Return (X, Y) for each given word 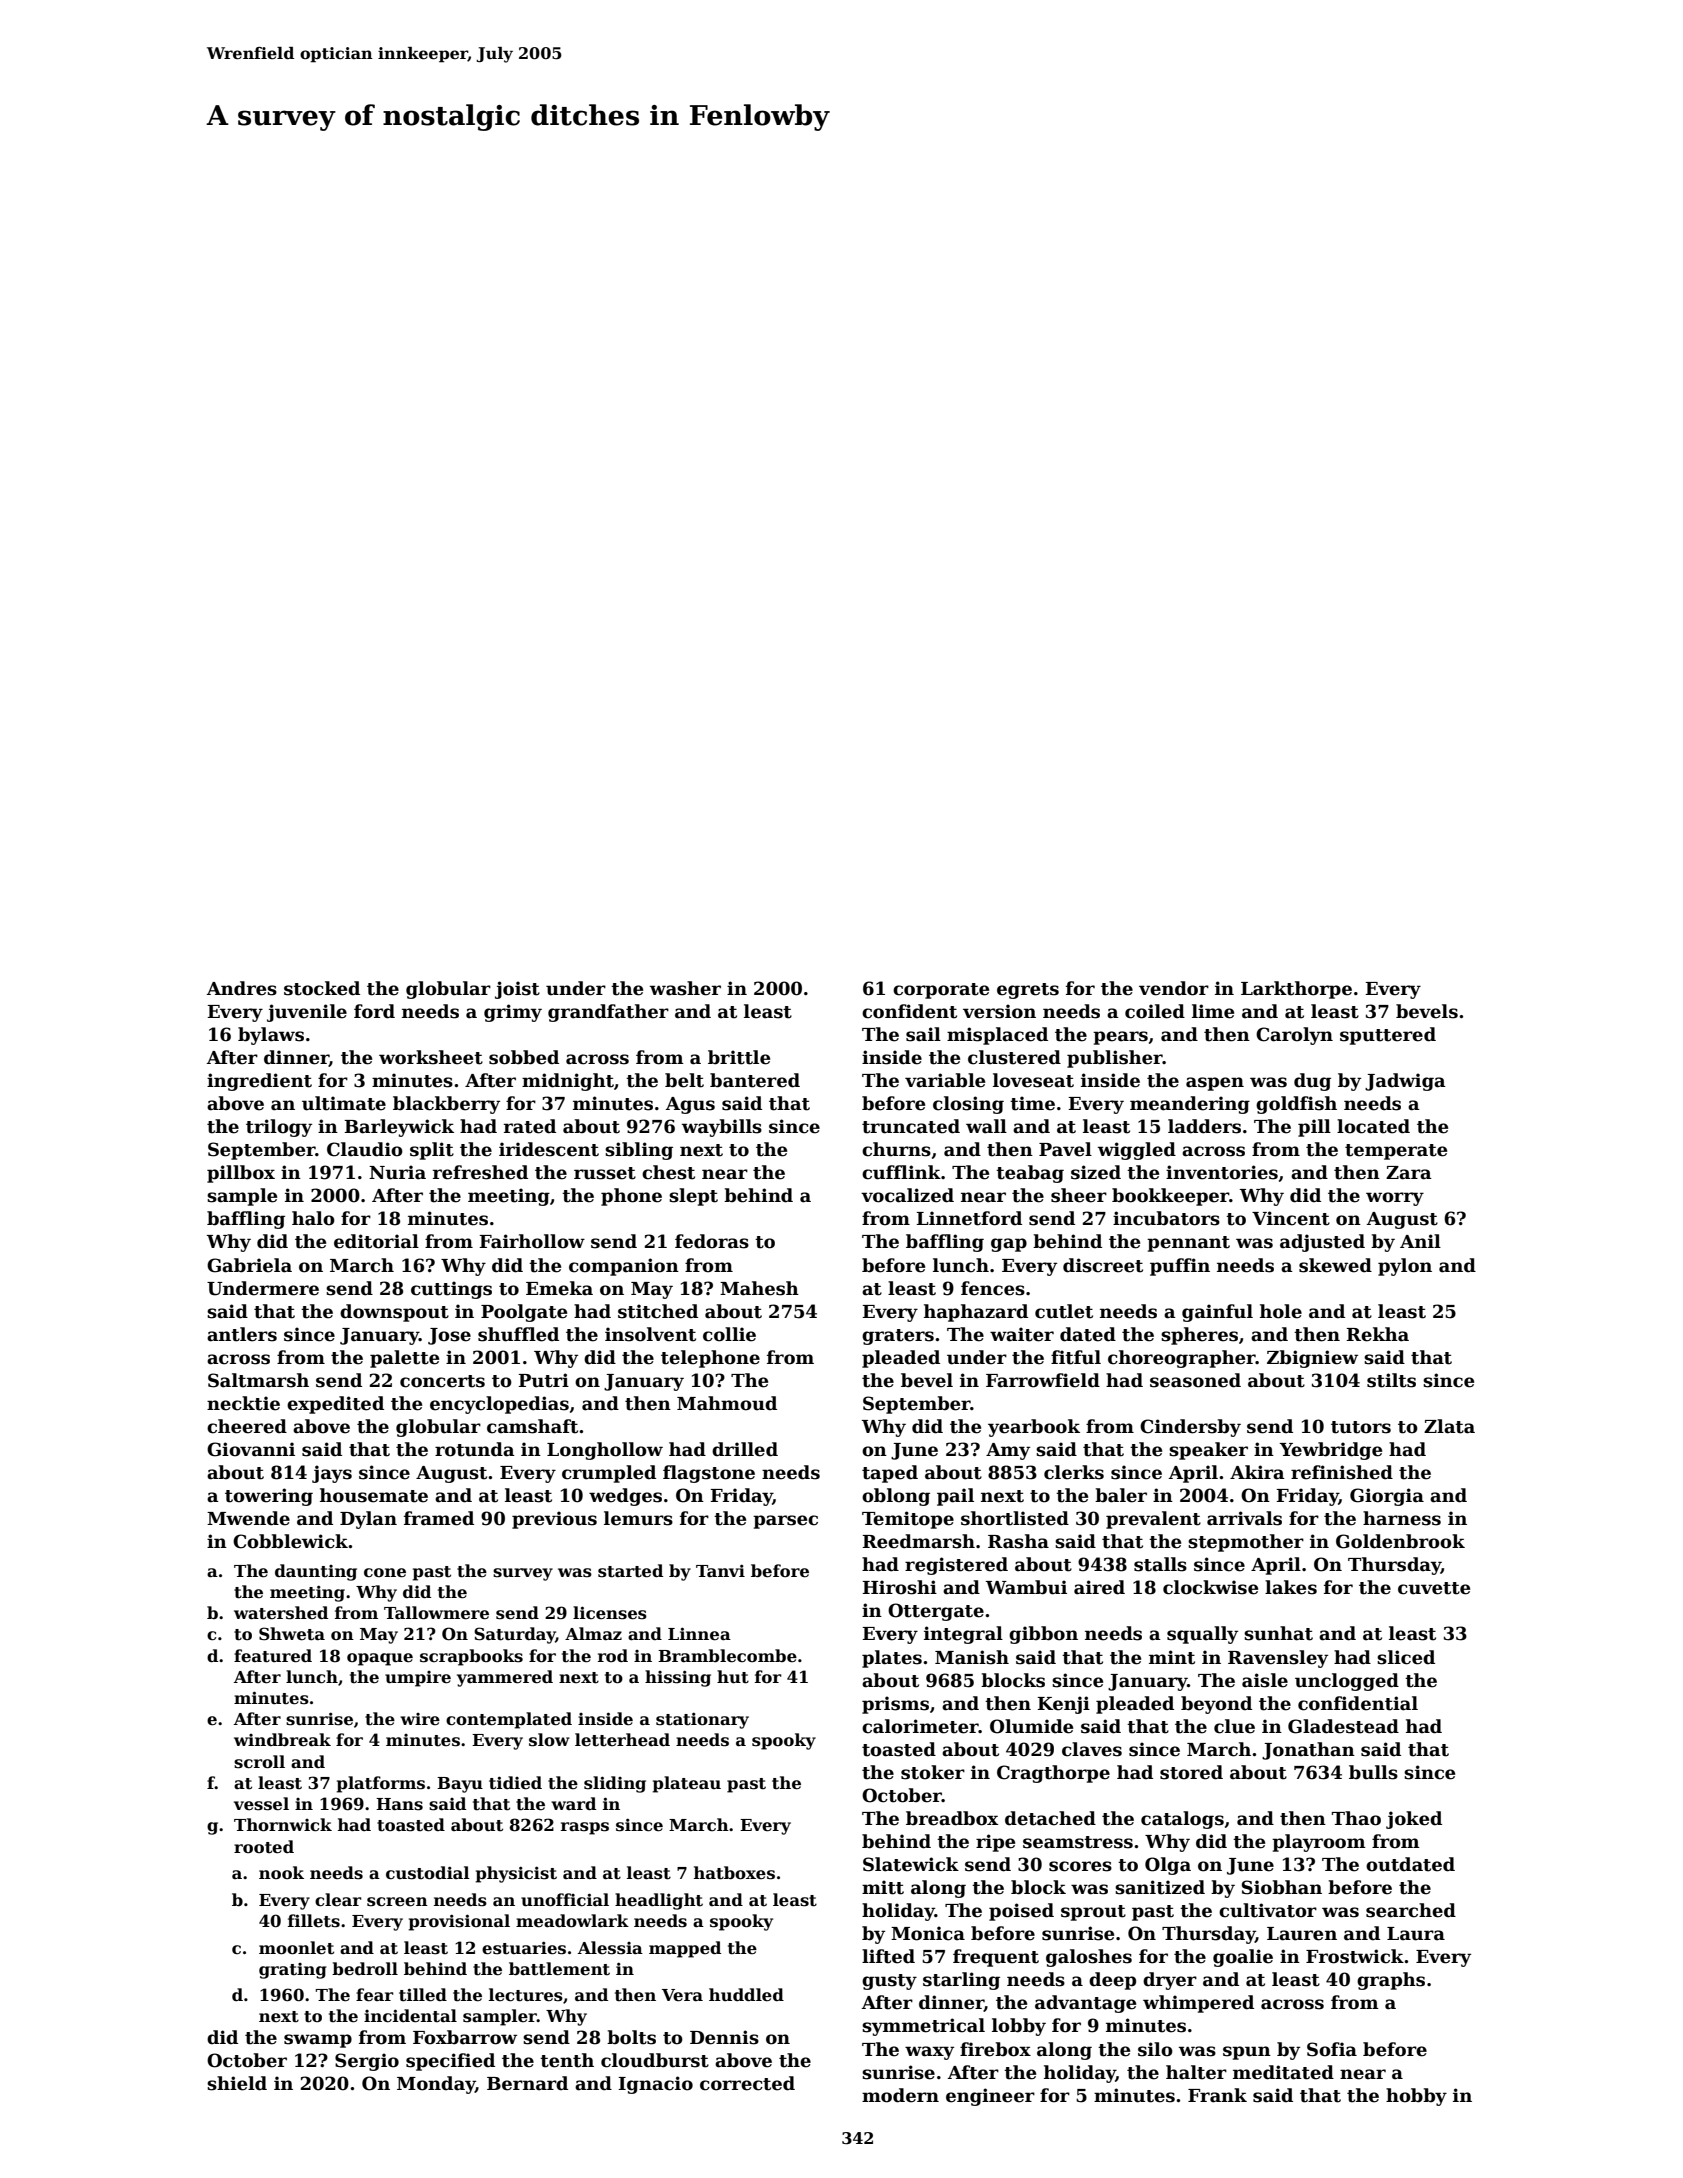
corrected (747, 2083)
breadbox (952, 1818)
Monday (436, 2085)
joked (1414, 1820)
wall (986, 1126)
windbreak (282, 1740)
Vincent (1291, 1218)
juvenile (307, 1013)
